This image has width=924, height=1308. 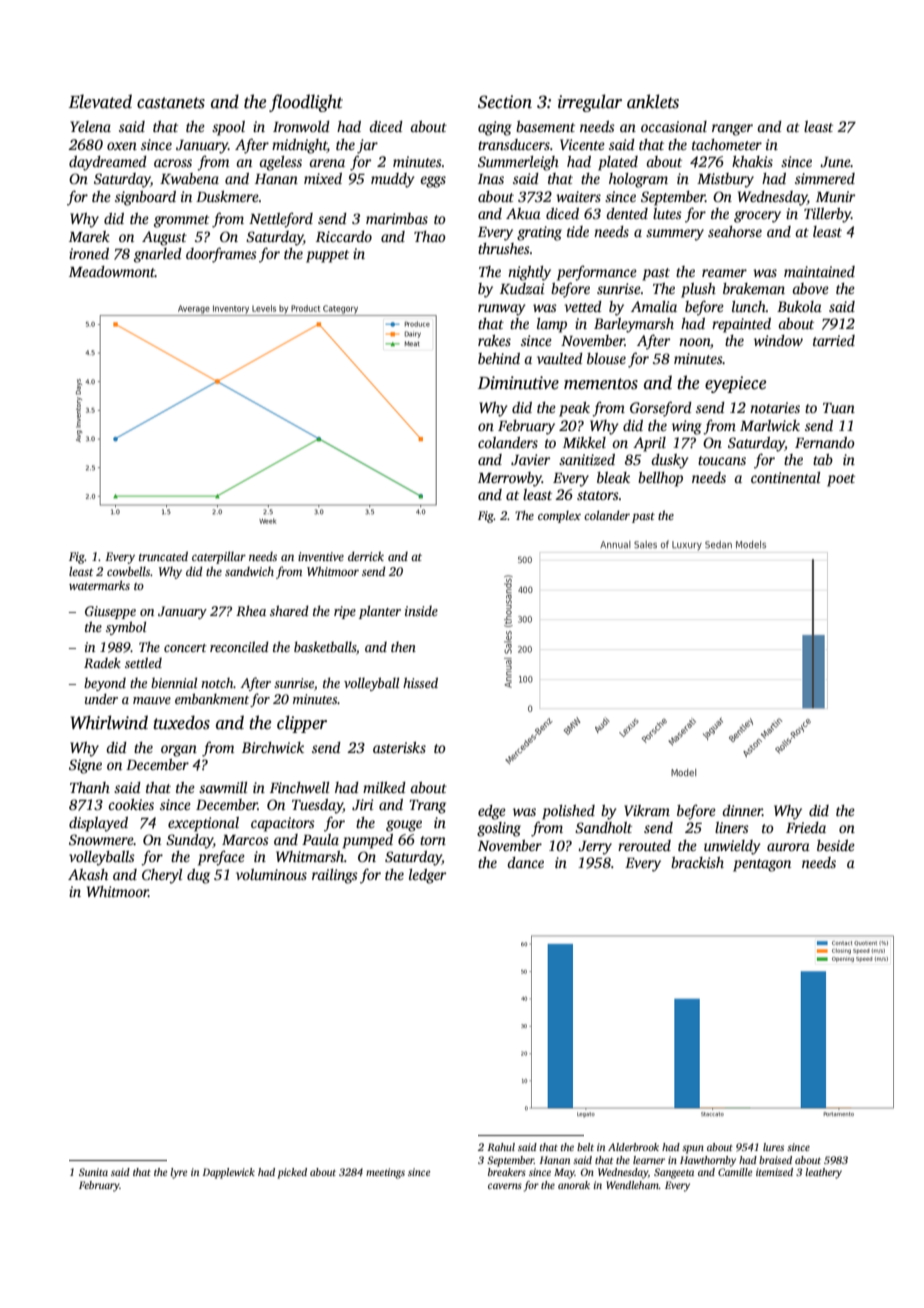 What do you see at coordinates (654, 306) in the image?
I see `Amalia` at bounding box center [654, 306].
